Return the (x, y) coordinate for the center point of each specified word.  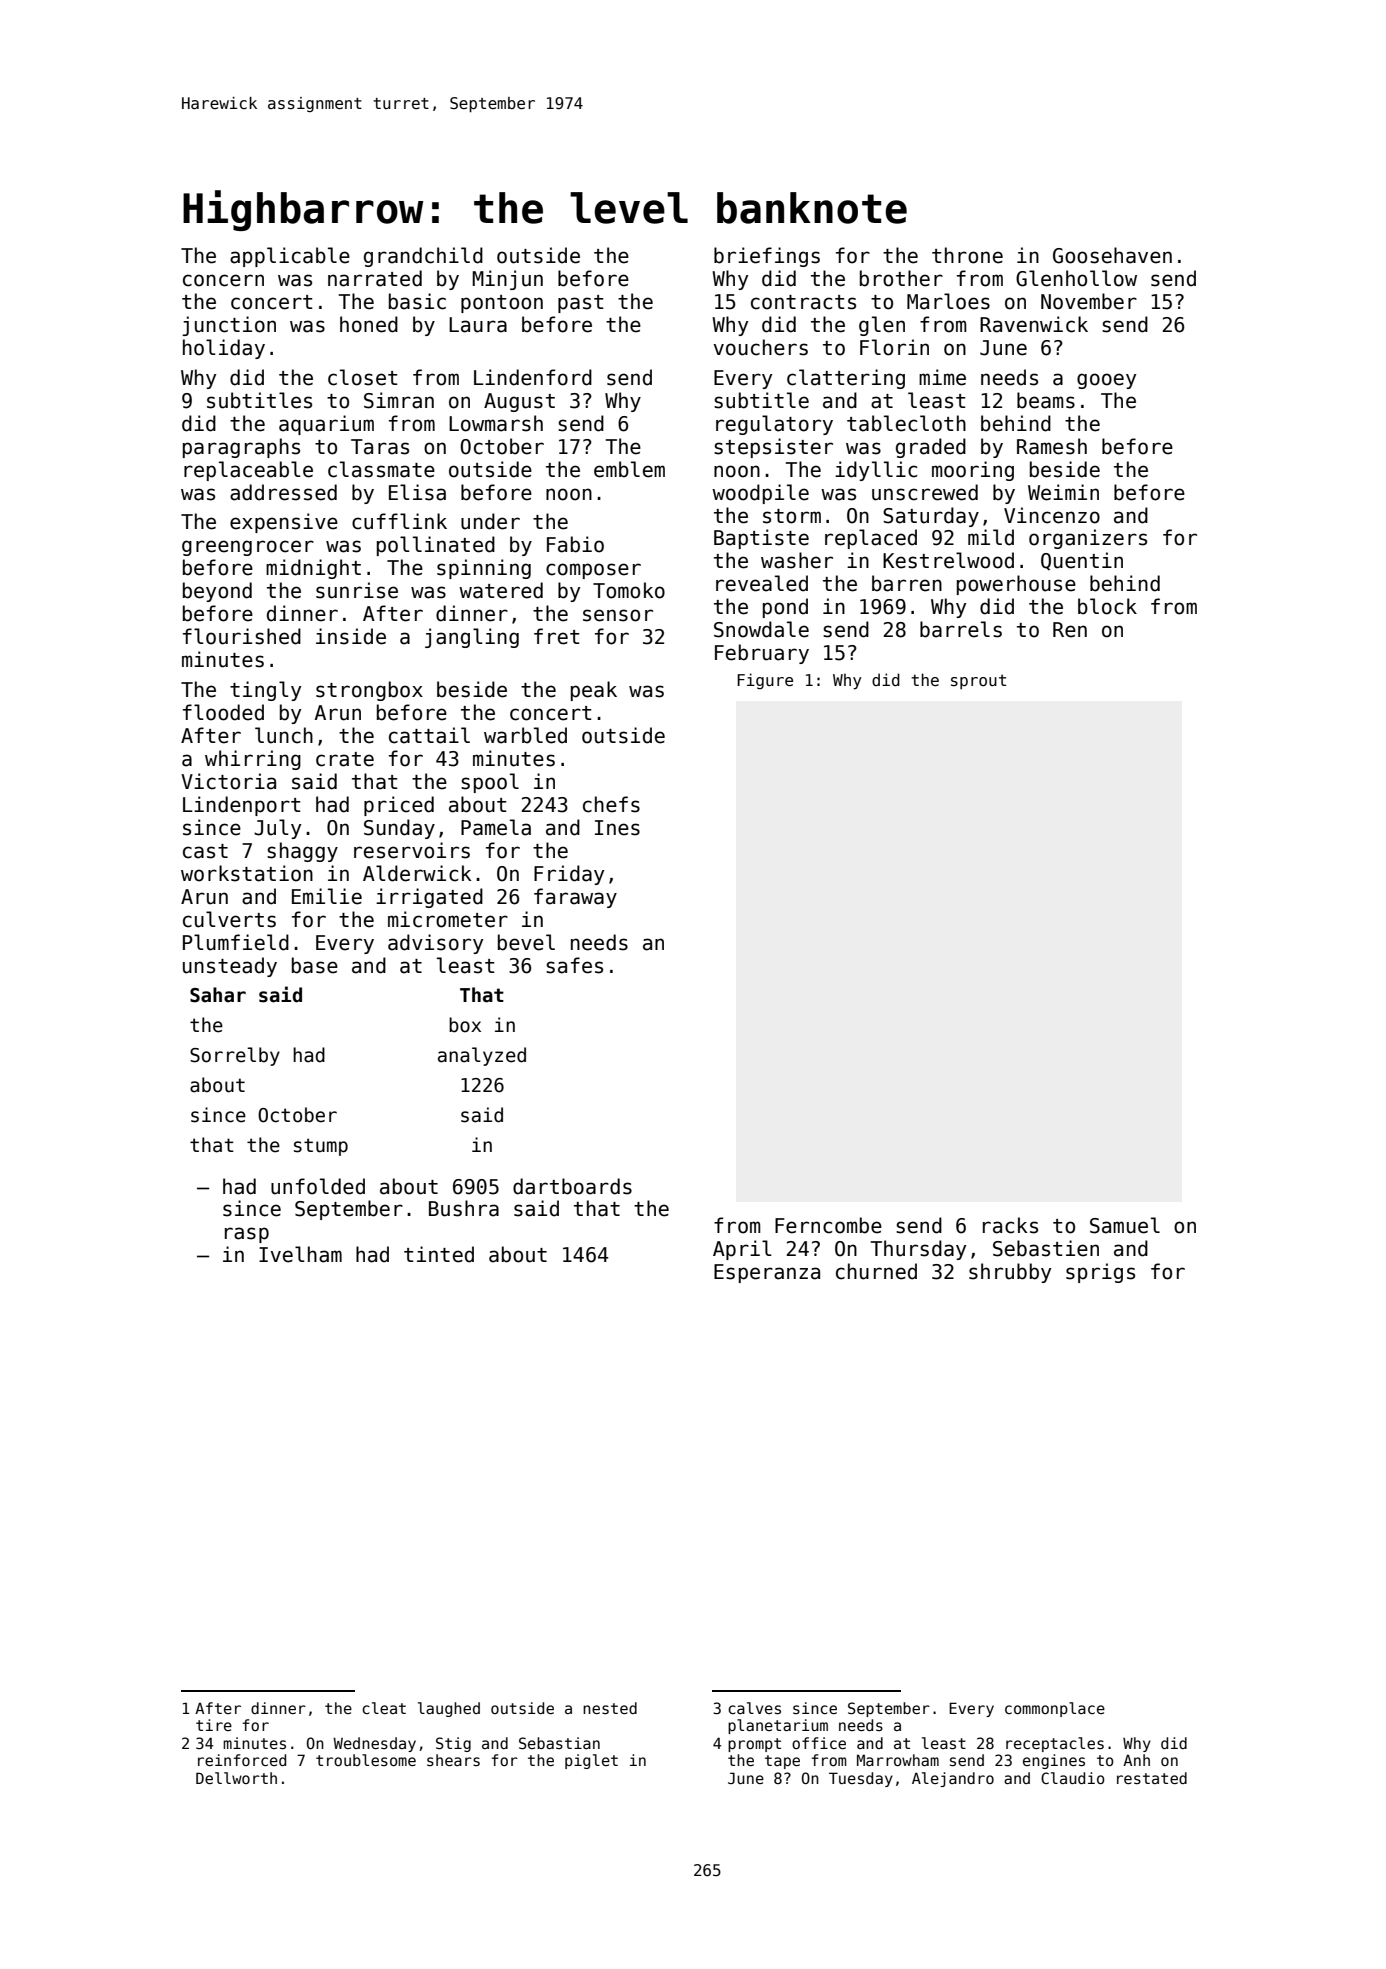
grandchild (423, 257)
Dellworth (236, 1778)
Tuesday (861, 1779)
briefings (767, 257)
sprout (978, 682)
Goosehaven (1112, 255)
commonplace (1055, 1709)
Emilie (327, 896)
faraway (575, 898)
